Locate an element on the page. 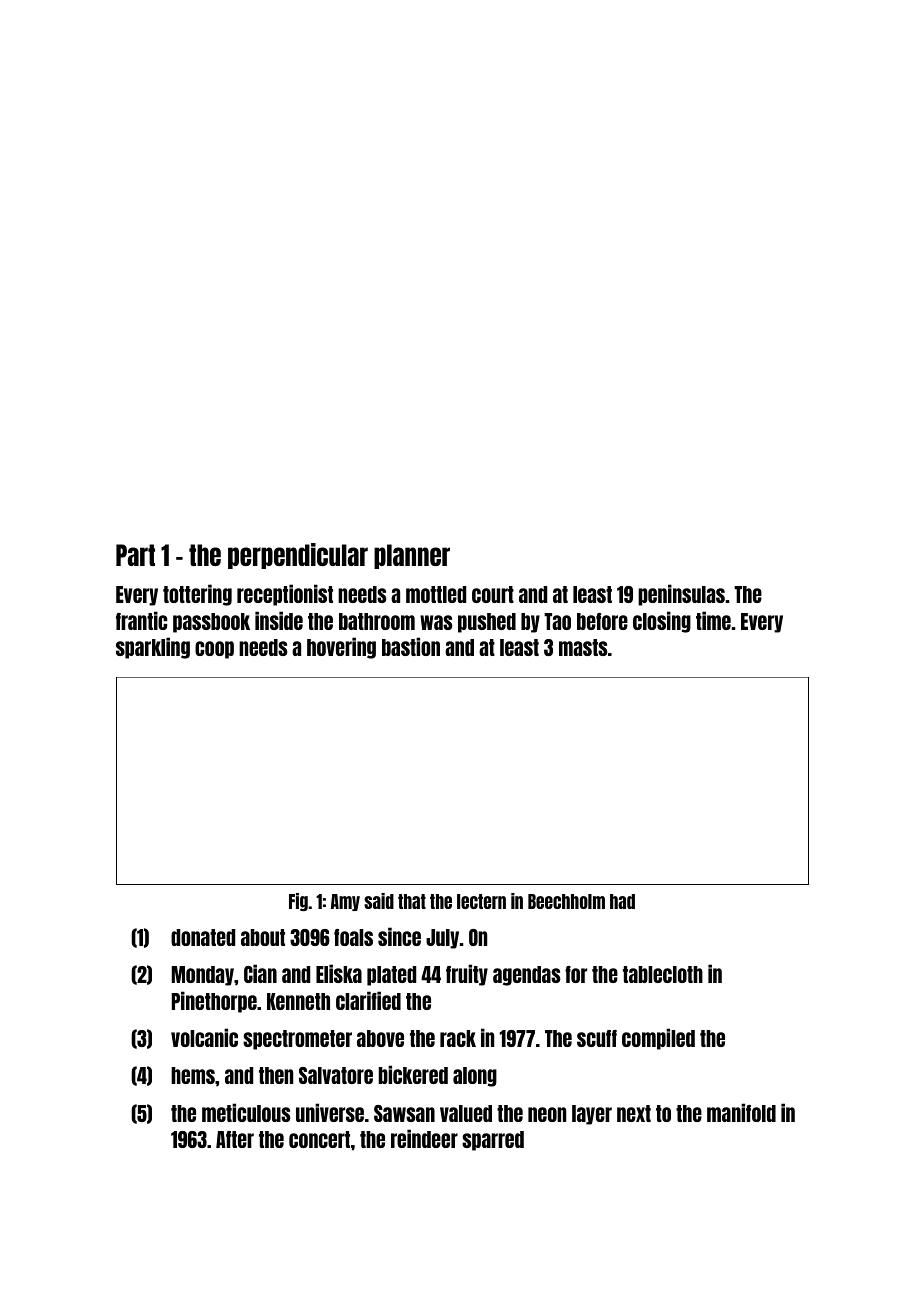  peninsulas is located at coordinates (681, 595).
